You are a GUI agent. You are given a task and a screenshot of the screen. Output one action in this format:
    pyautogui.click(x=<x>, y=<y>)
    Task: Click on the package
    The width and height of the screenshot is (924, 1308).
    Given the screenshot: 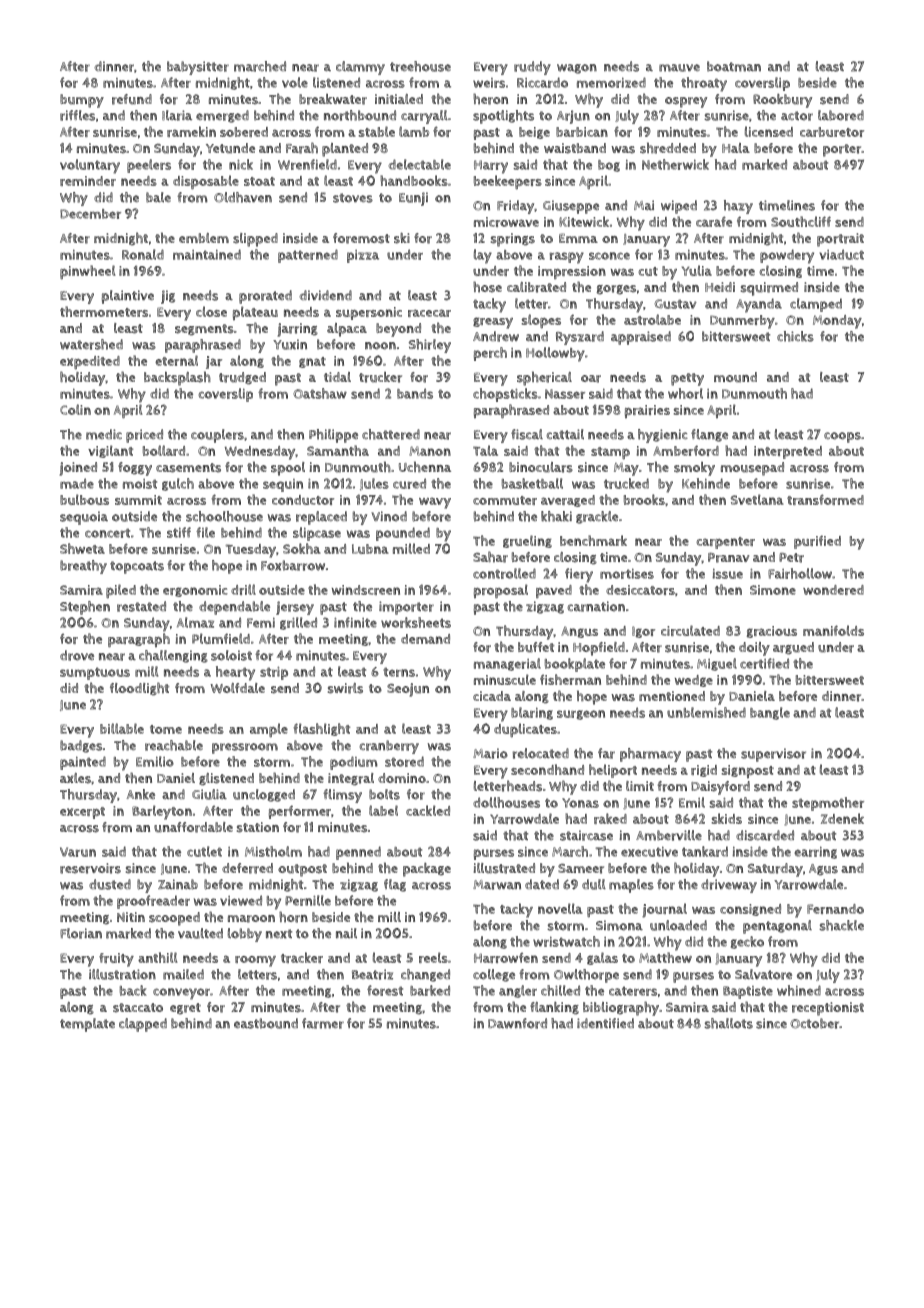 What is the action you would take?
    pyautogui.click(x=427, y=870)
